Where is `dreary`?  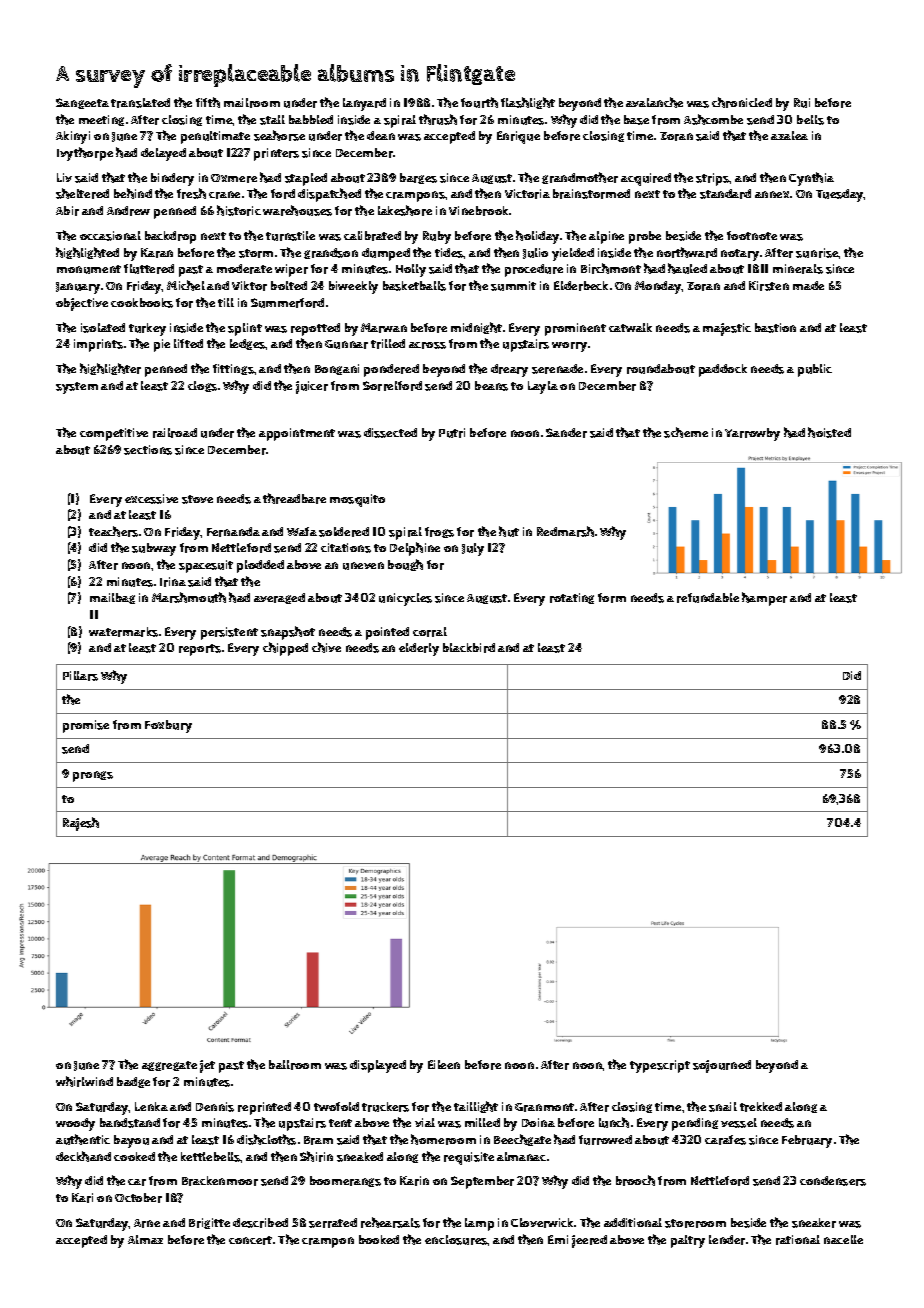 dreary is located at coordinates (509, 370).
